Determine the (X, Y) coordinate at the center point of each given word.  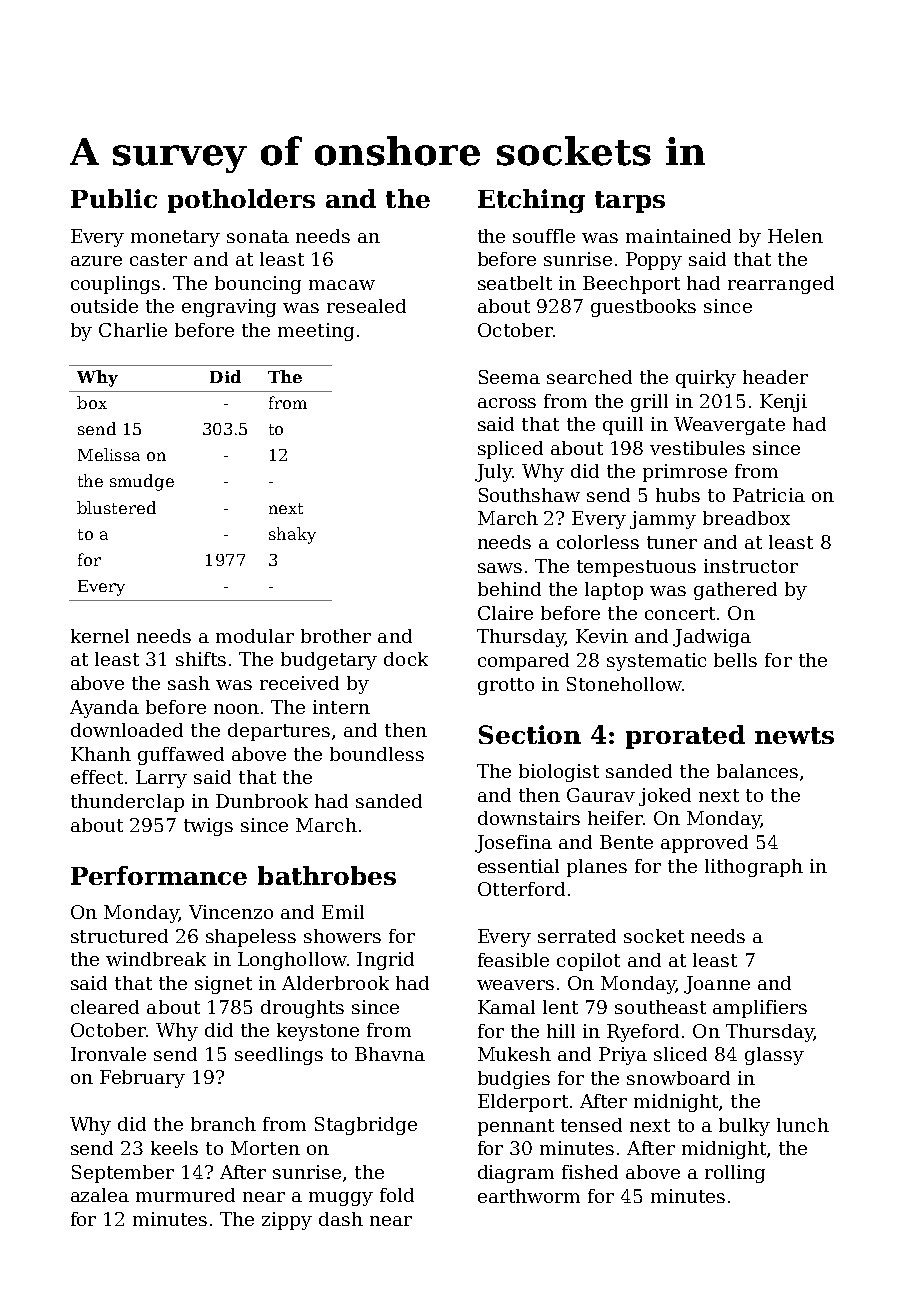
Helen (795, 236)
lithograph (754, 868)
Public (114, 198)
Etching (531, 201)
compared (523, 662)
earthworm (529, 1196)
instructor (751, 566)
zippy (287, 1221)
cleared (105, 1007)
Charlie (133, 330)
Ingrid (385, 961)
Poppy (654, 261)
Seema (509, 377)
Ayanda (104, 709)
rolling (735, 1174)
